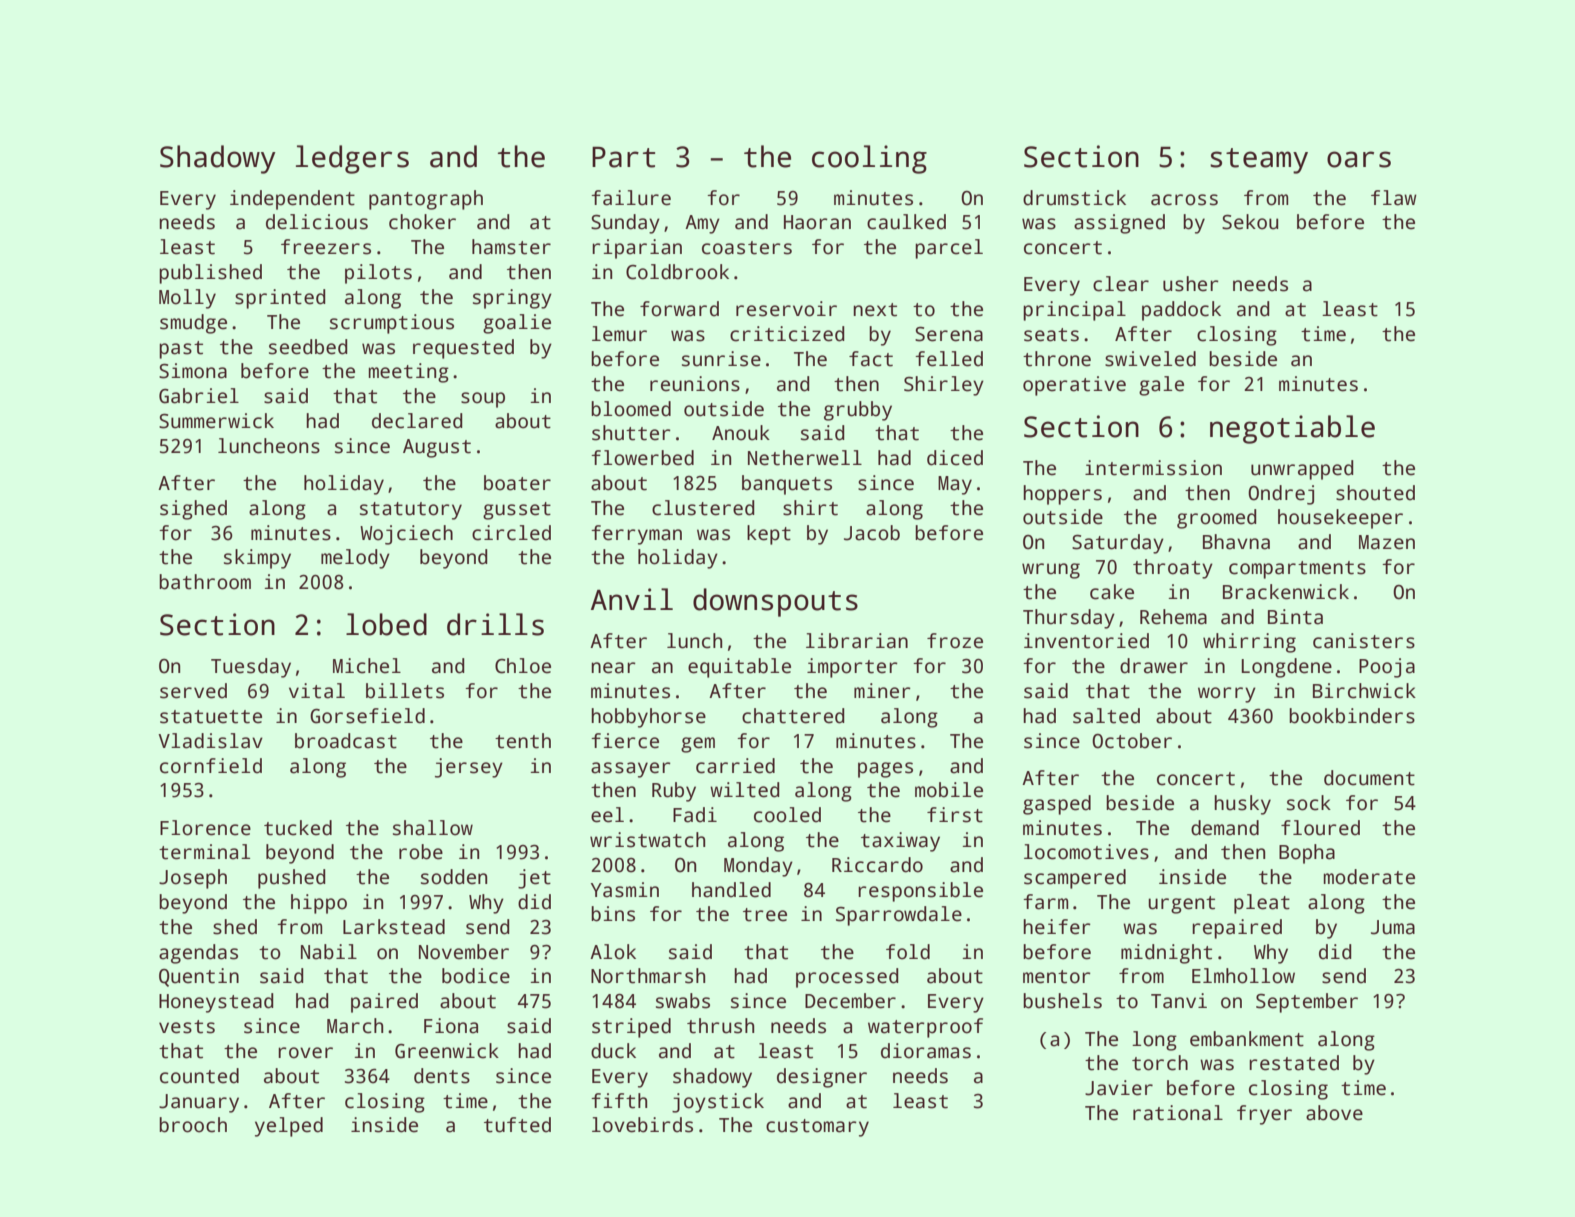 The image size is (1575, 1217). I want to click on grubby, so click(858, 411).
